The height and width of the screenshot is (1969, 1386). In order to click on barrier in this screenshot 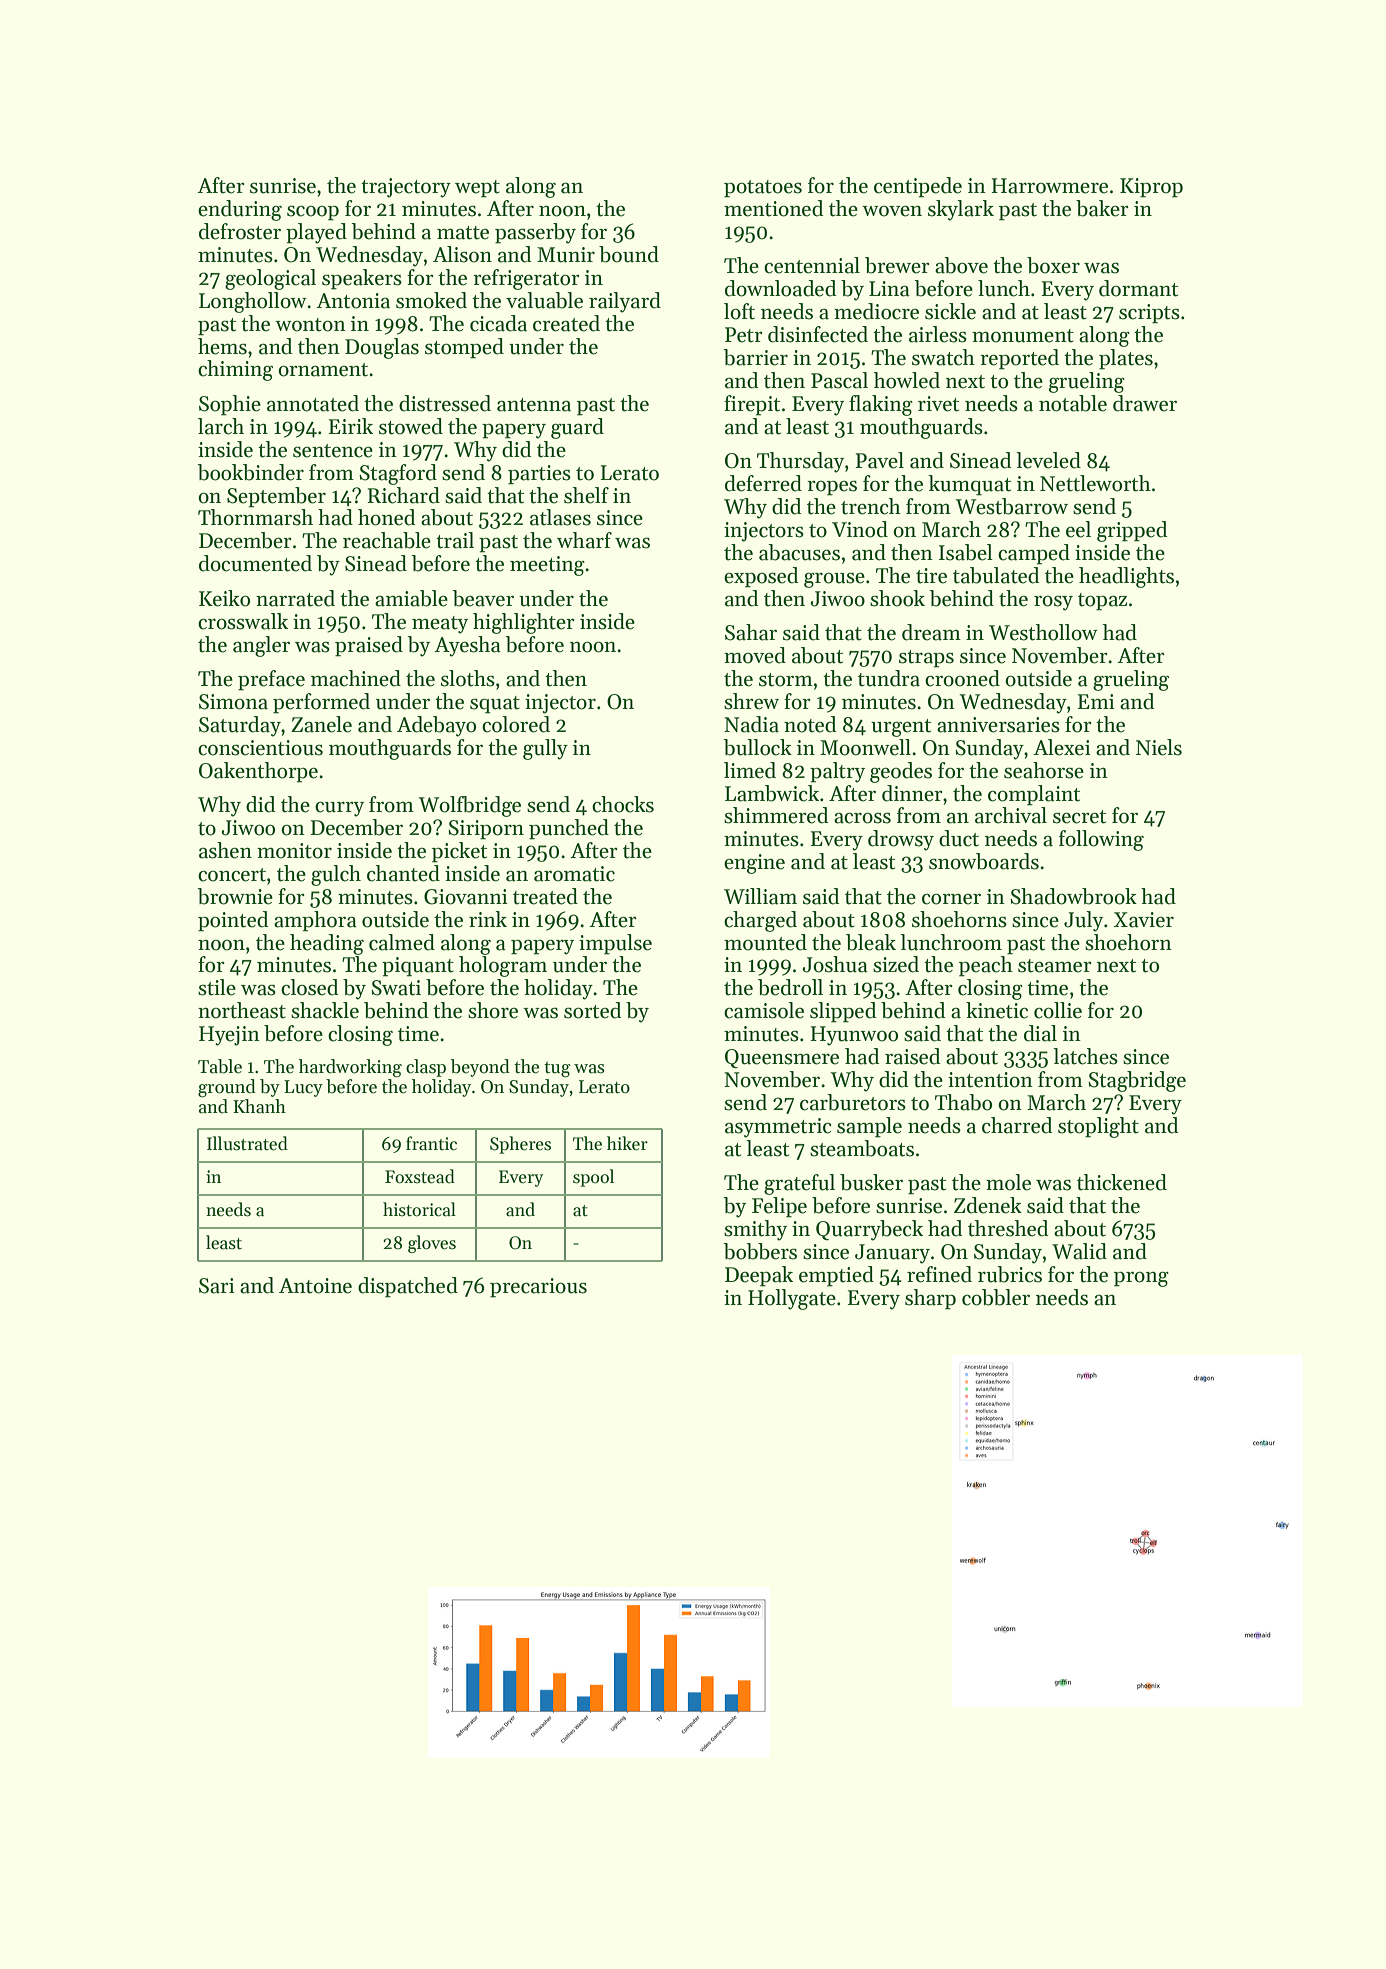, I will do `click(755, 357)`.
